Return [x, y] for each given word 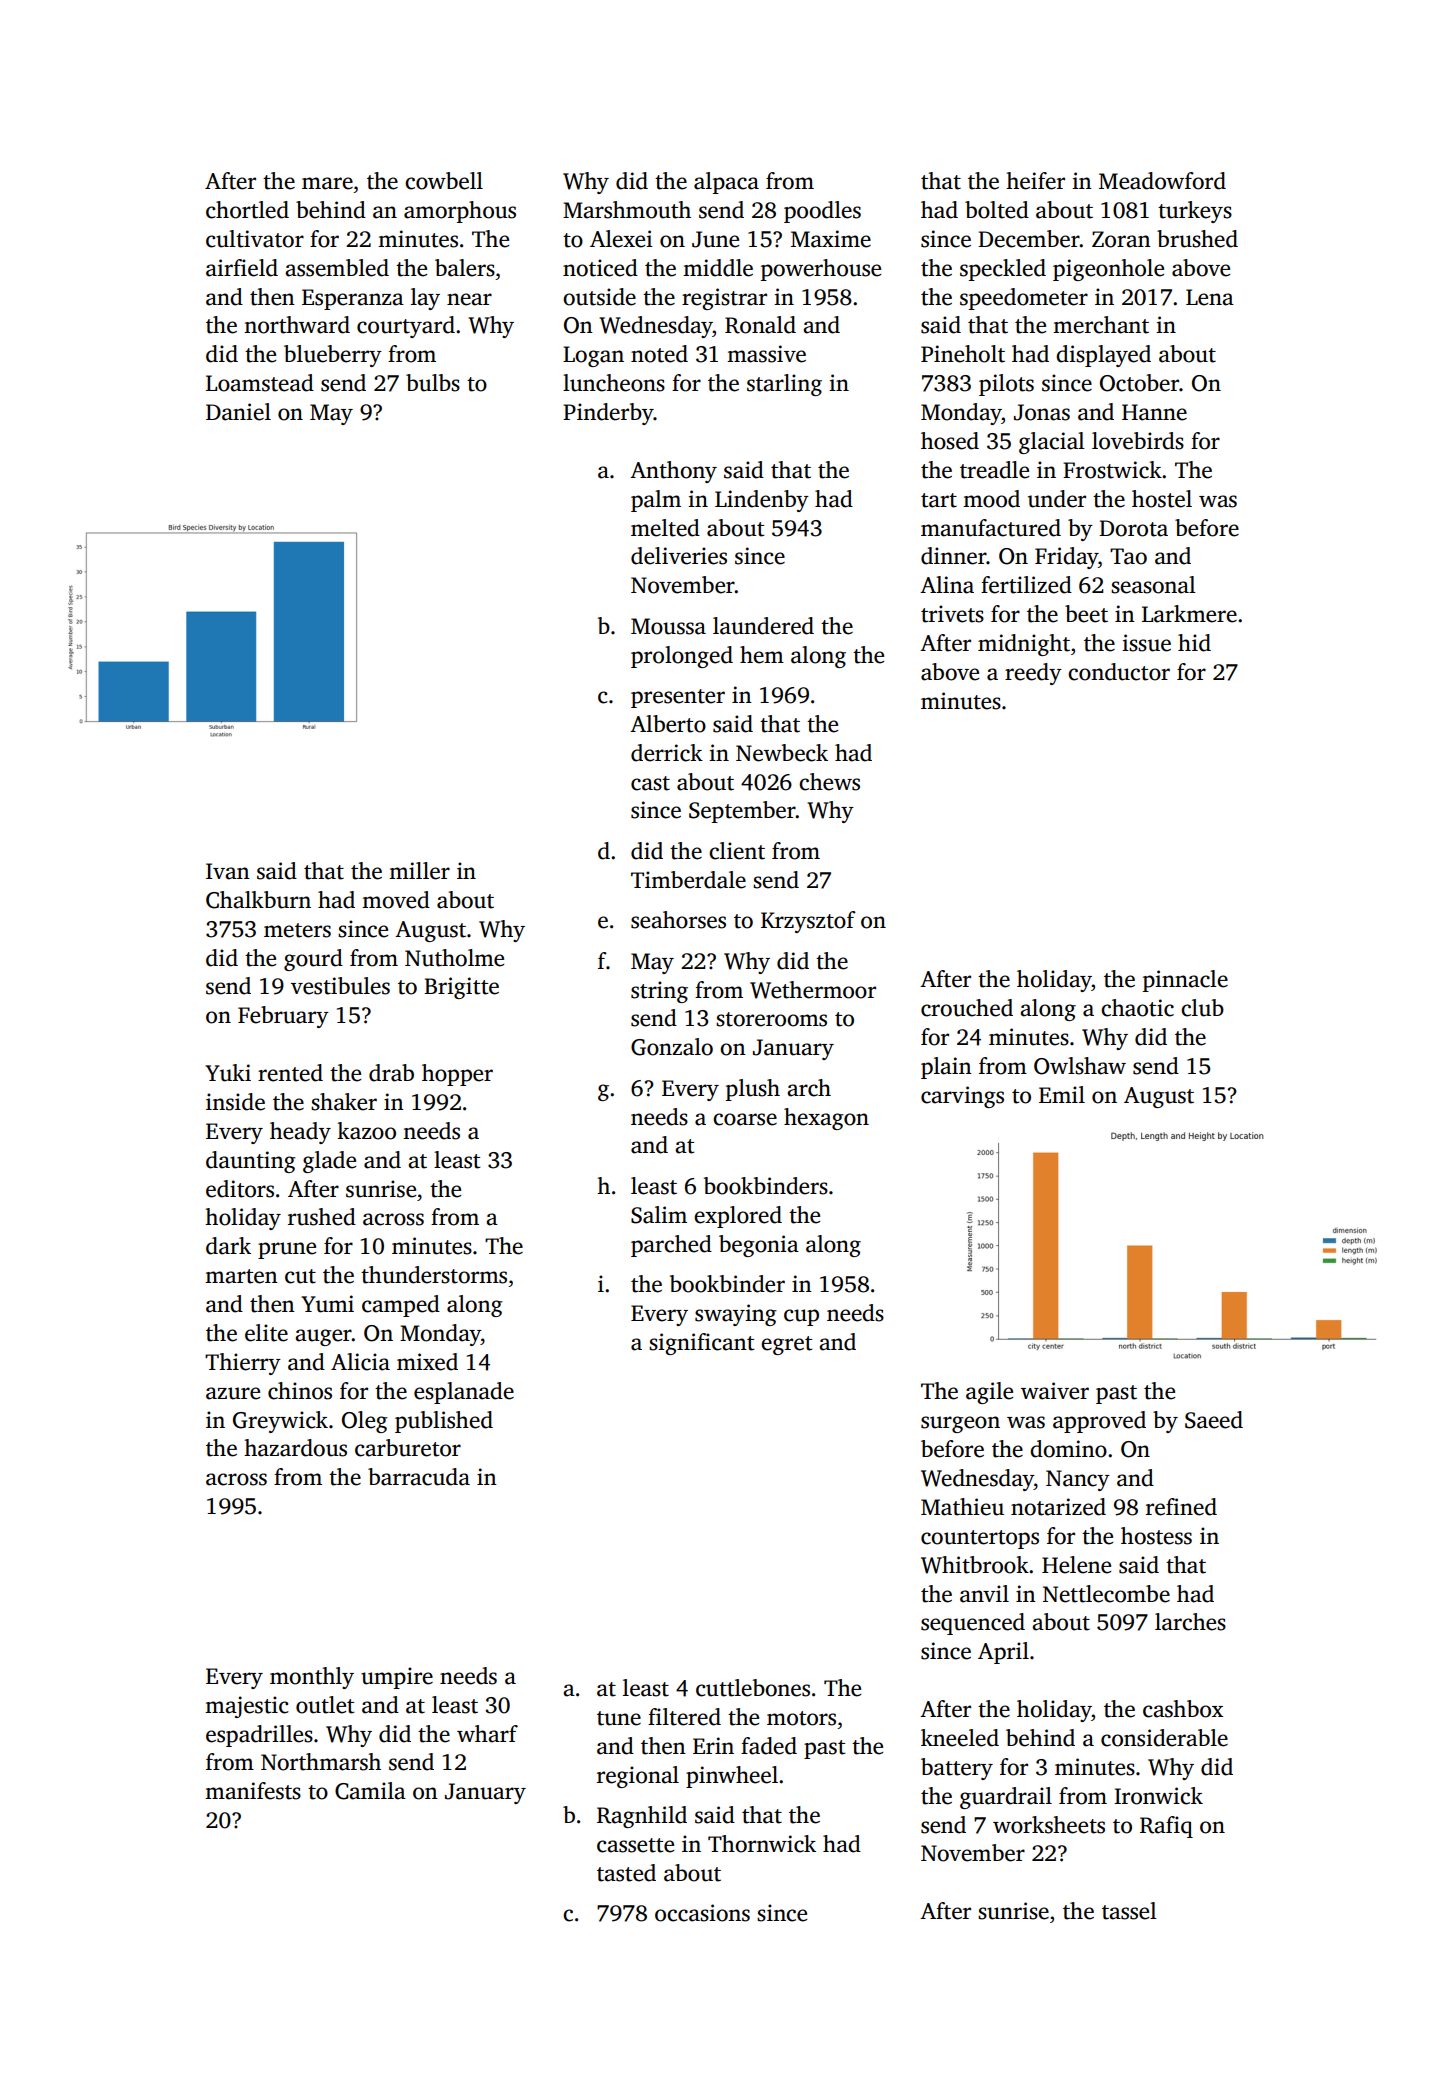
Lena [1210, 297]
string [659, 992]
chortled [247, 210]
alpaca [726, 183]
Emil [1062, 1094]
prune [287, 1250]
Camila [370, 1791]
